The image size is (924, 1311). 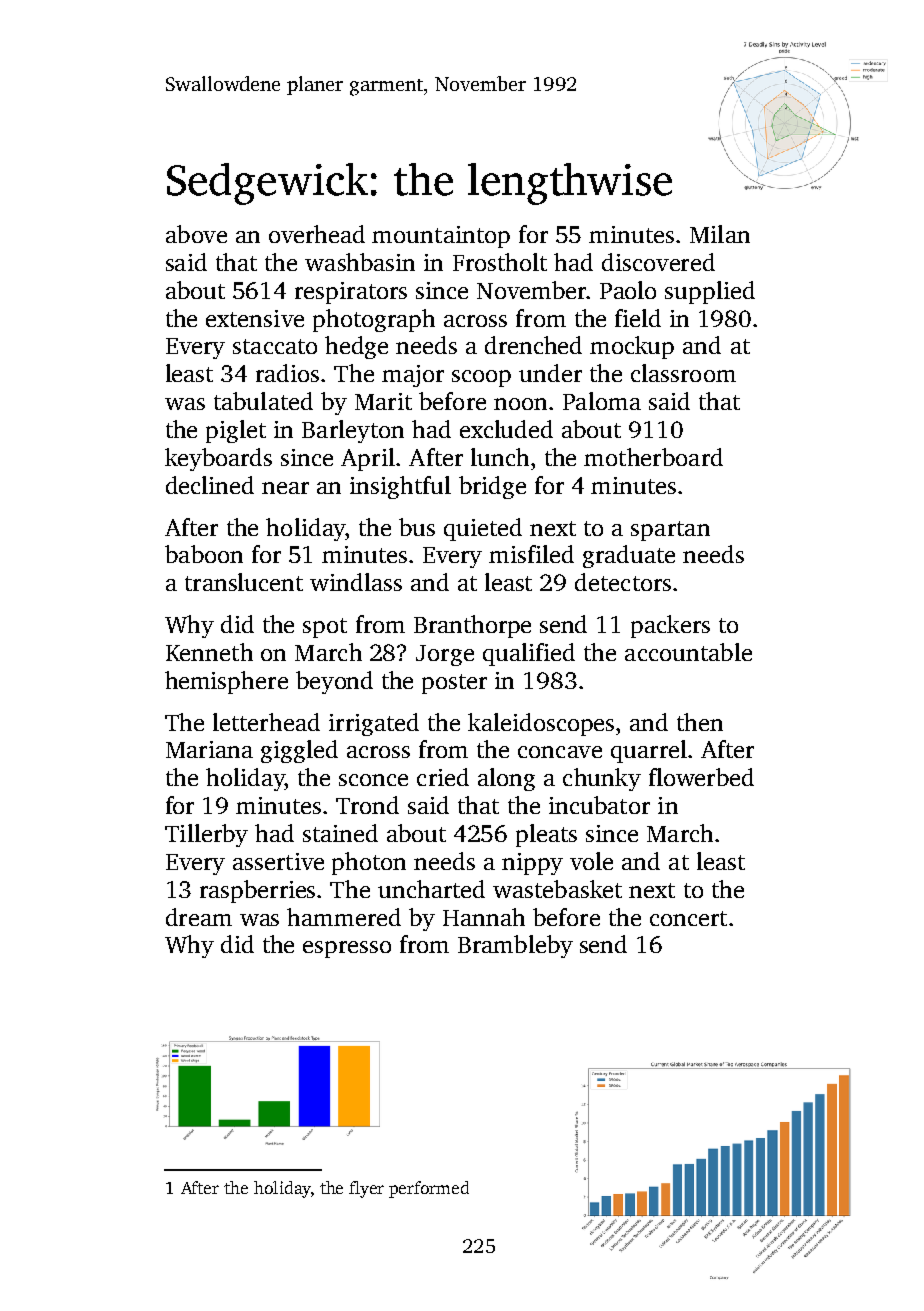 I want to click on Brambleby, so click(x=515, y=946).
